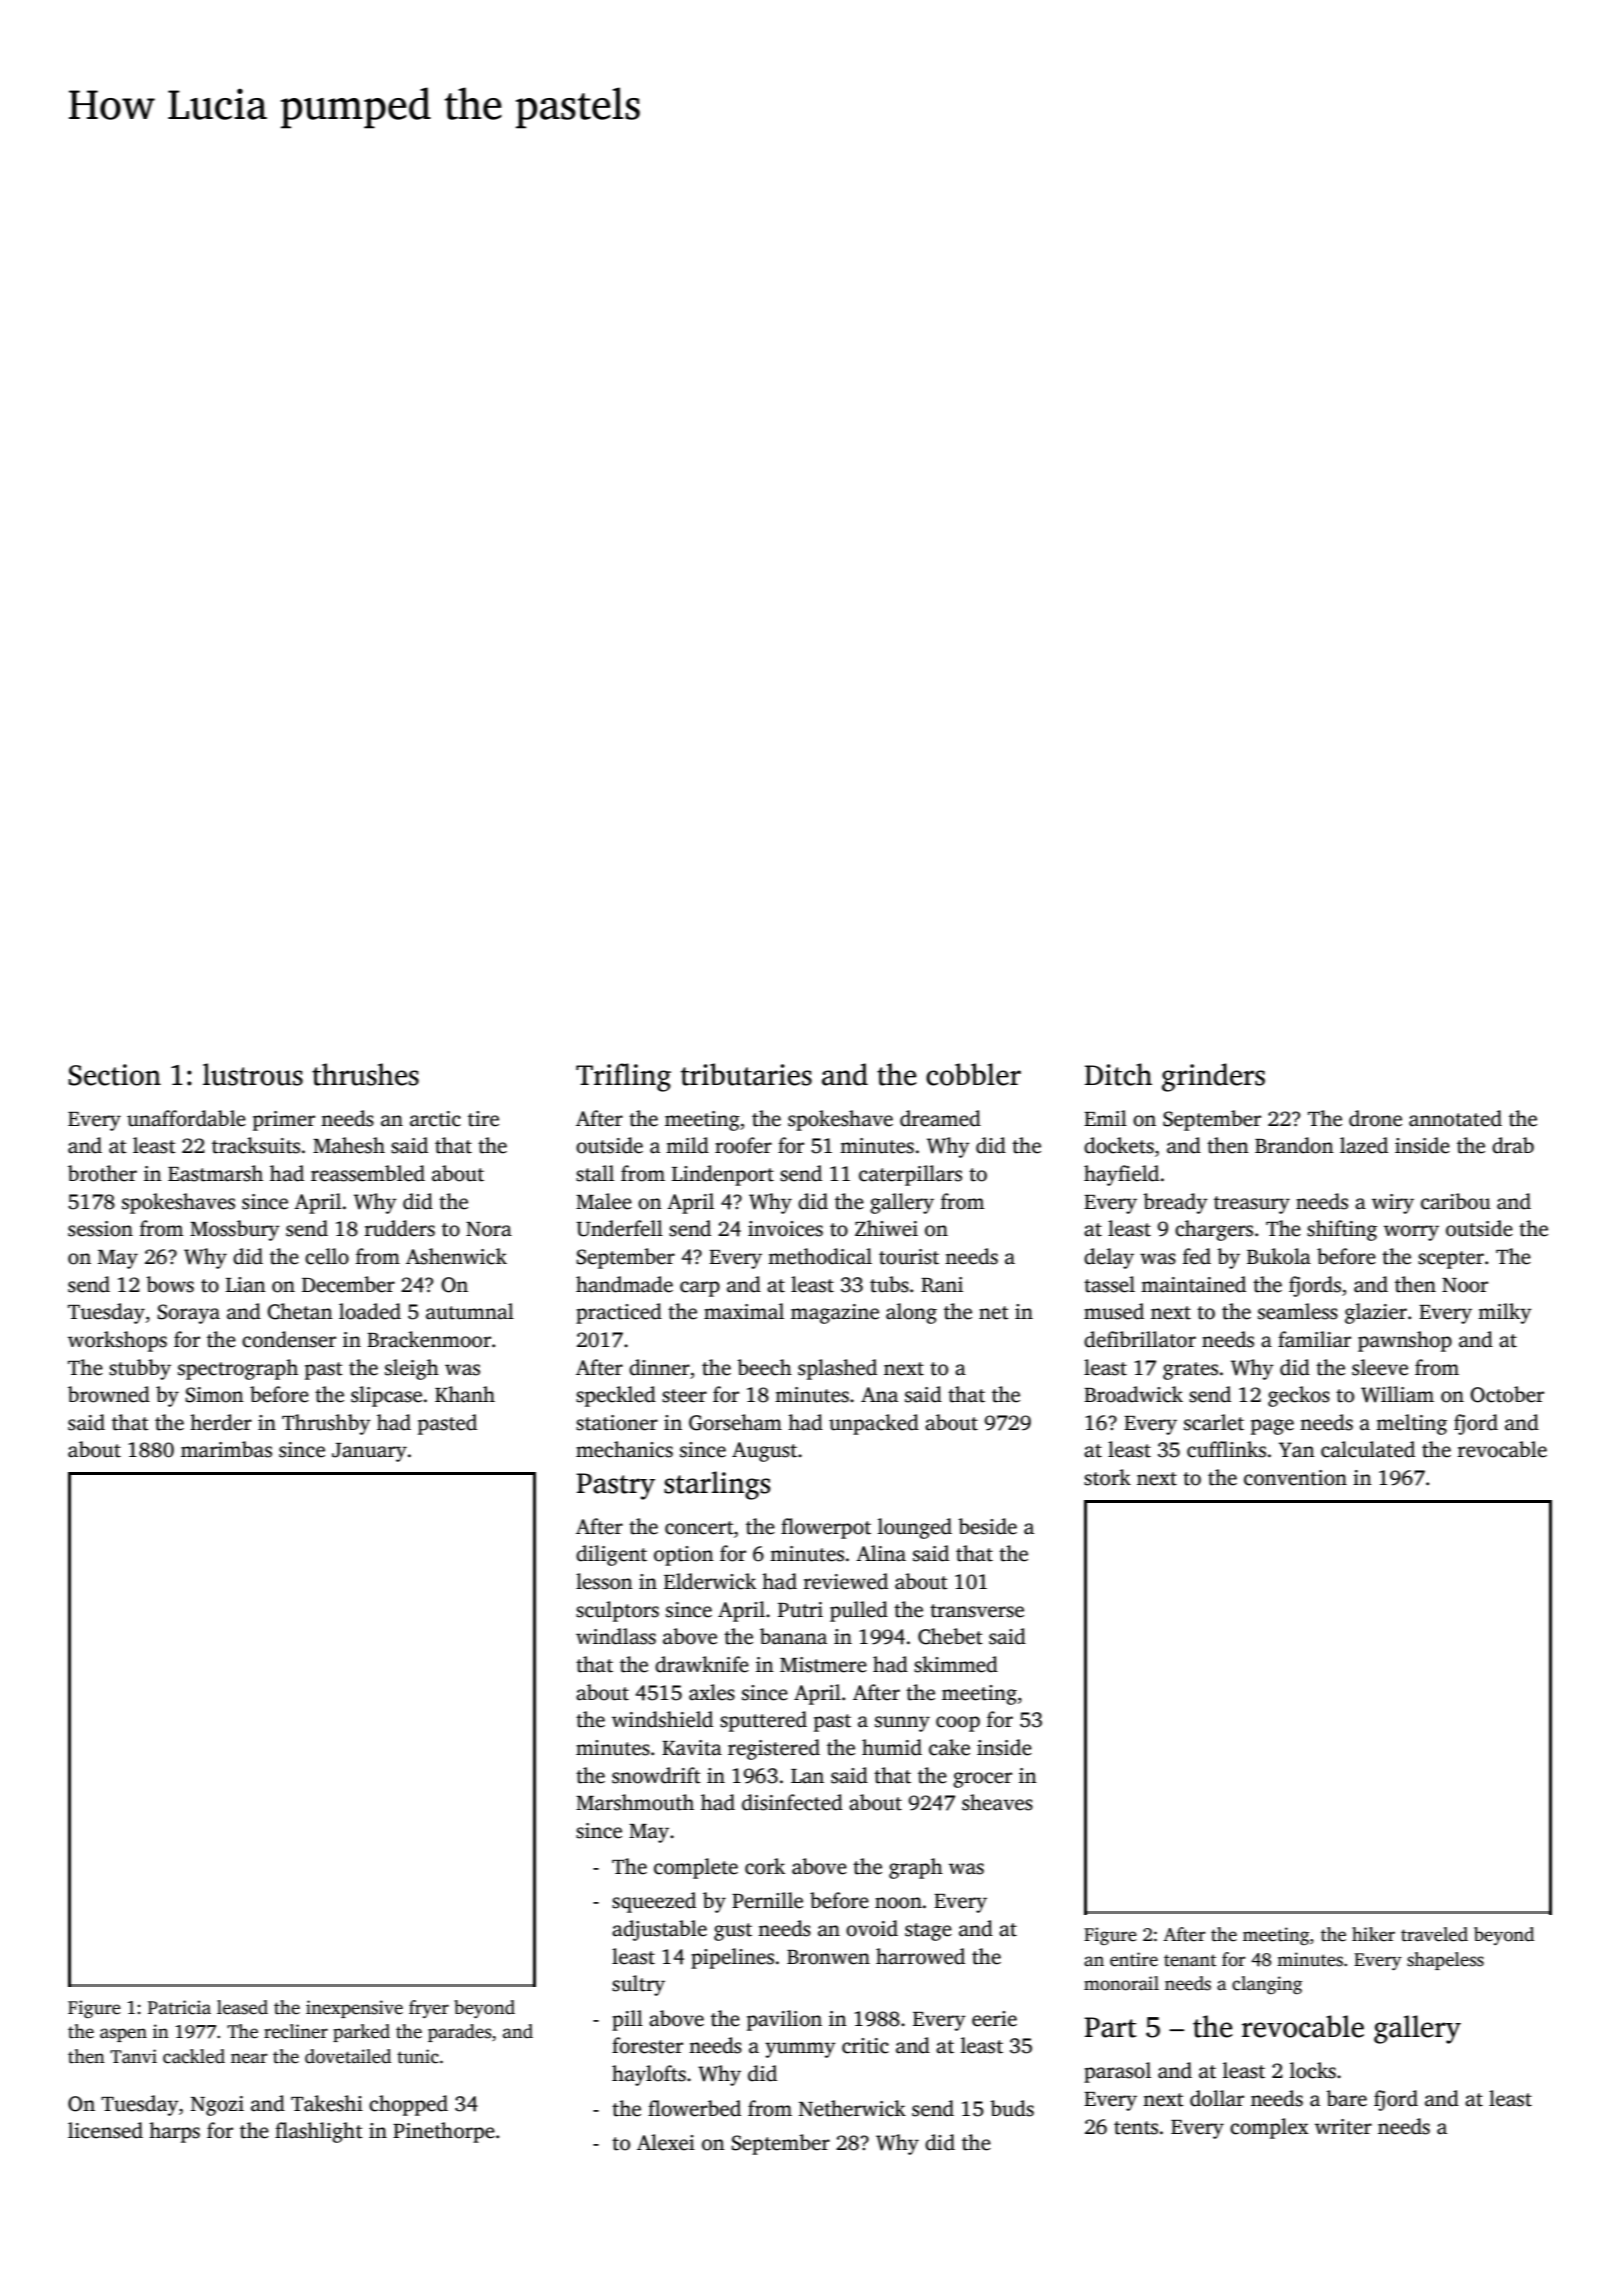 The width and height of the page is (1620, 2292). I want to click on traveled, so click(1434, 1934).
